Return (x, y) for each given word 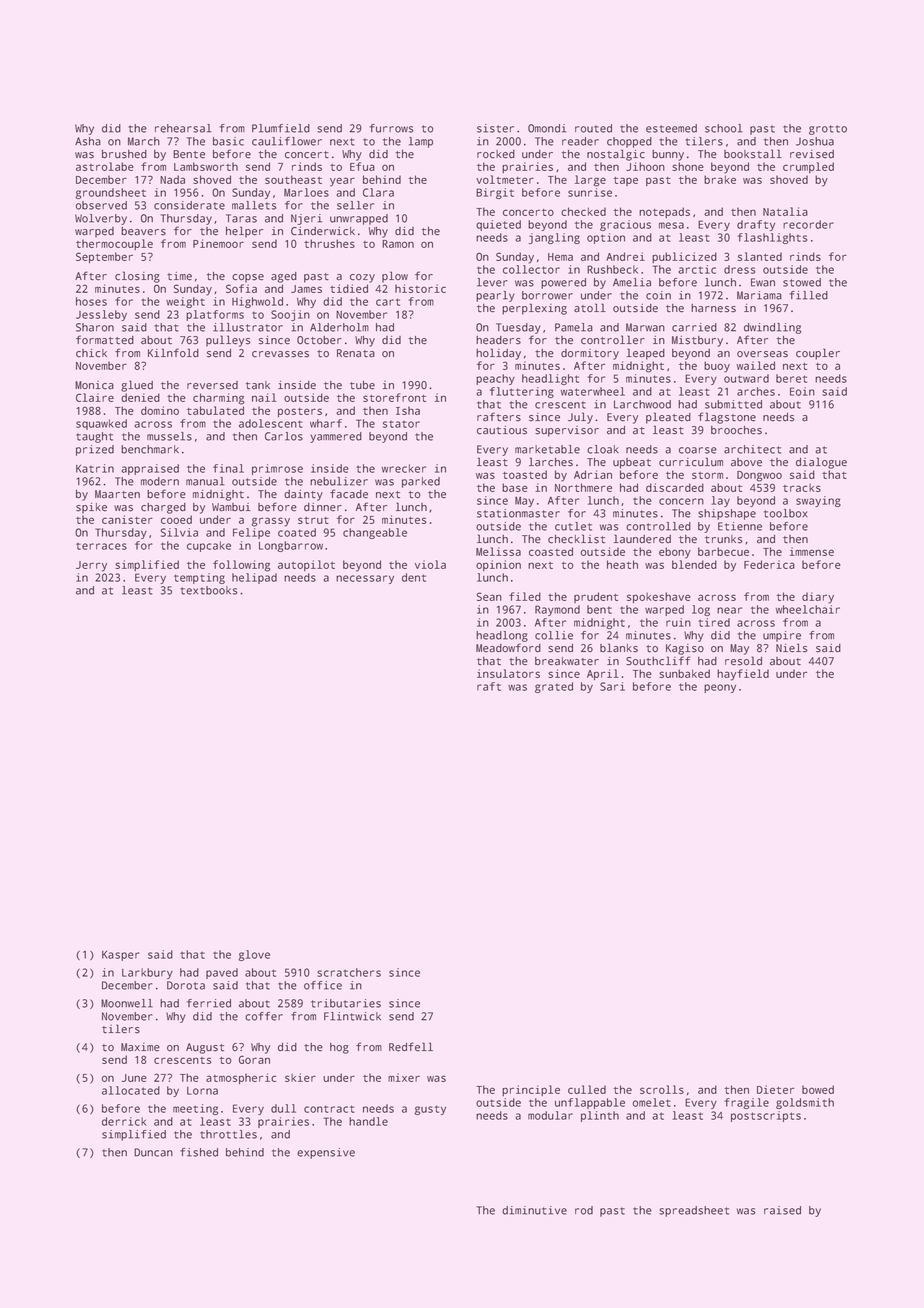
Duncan (153, 1152)
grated (554, 687)
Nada (172, 179)
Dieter (775, 1089)
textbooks (209, 590)
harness (713, 308)
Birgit (495, 193)
